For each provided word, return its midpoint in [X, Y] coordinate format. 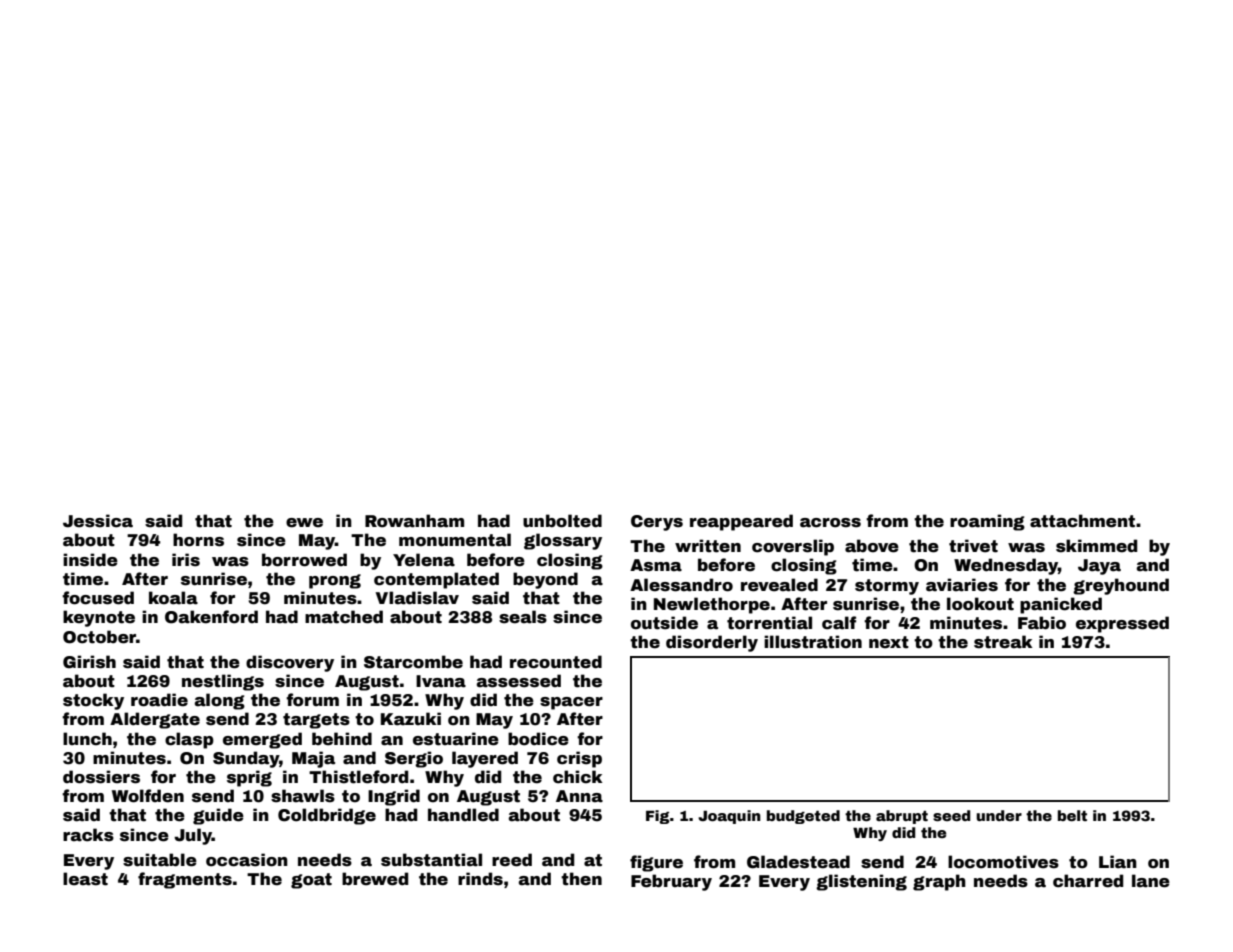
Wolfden [148, 796]
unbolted [562, 521]
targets [316, 721]
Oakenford [211, 617]
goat [311, 881]
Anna [579, 796]
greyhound [1121, 586]
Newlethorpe [712, 605]
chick [578, 777]
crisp [579, 759]
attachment [1082, 521]
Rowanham [414, 521]
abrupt [902, 817]
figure [656, 863]
